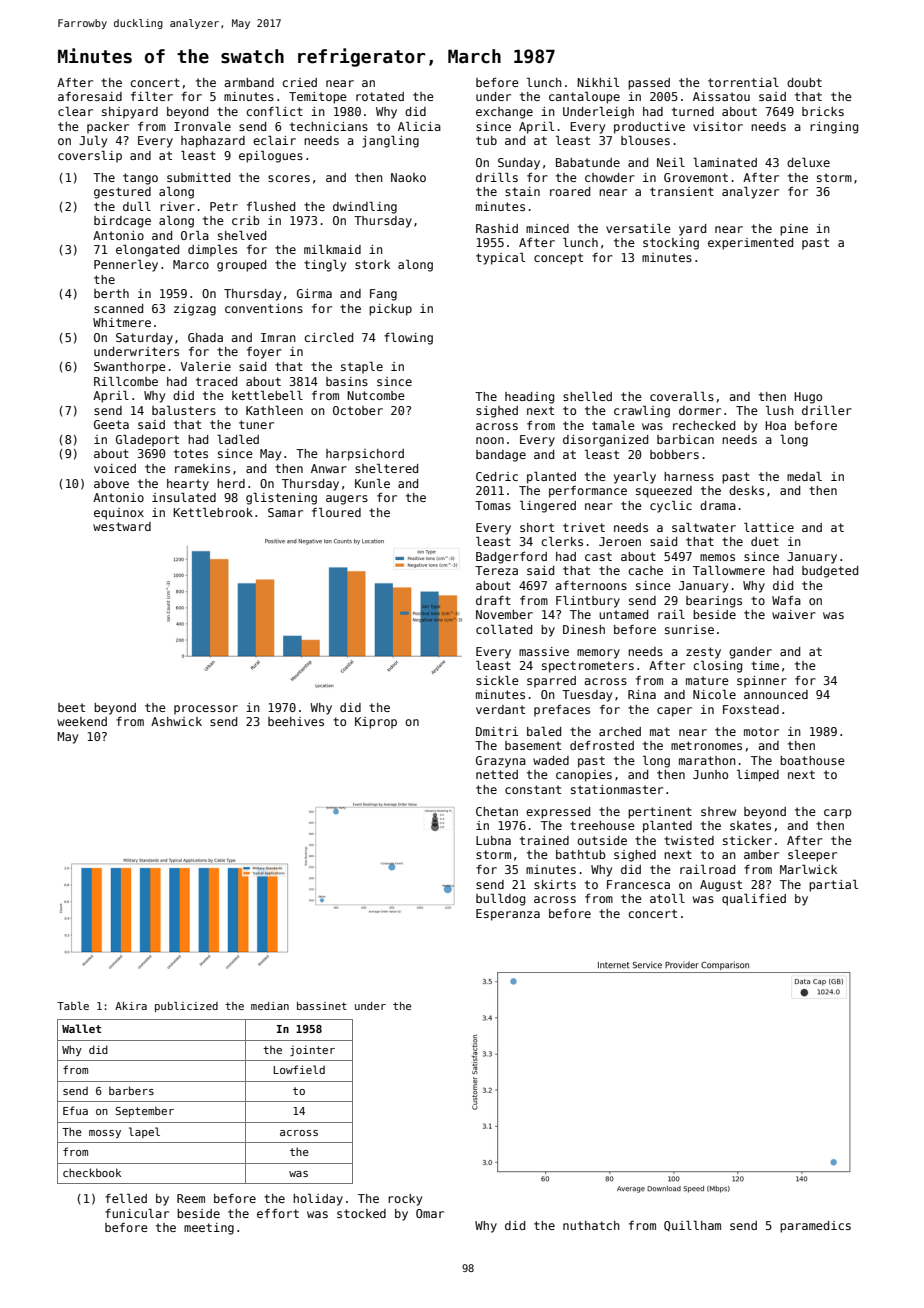 This screenshot has height=1308, width=924. Describe the element at coordinates (692, 1225) in the screenshot. I see `Quillham` at that location.
